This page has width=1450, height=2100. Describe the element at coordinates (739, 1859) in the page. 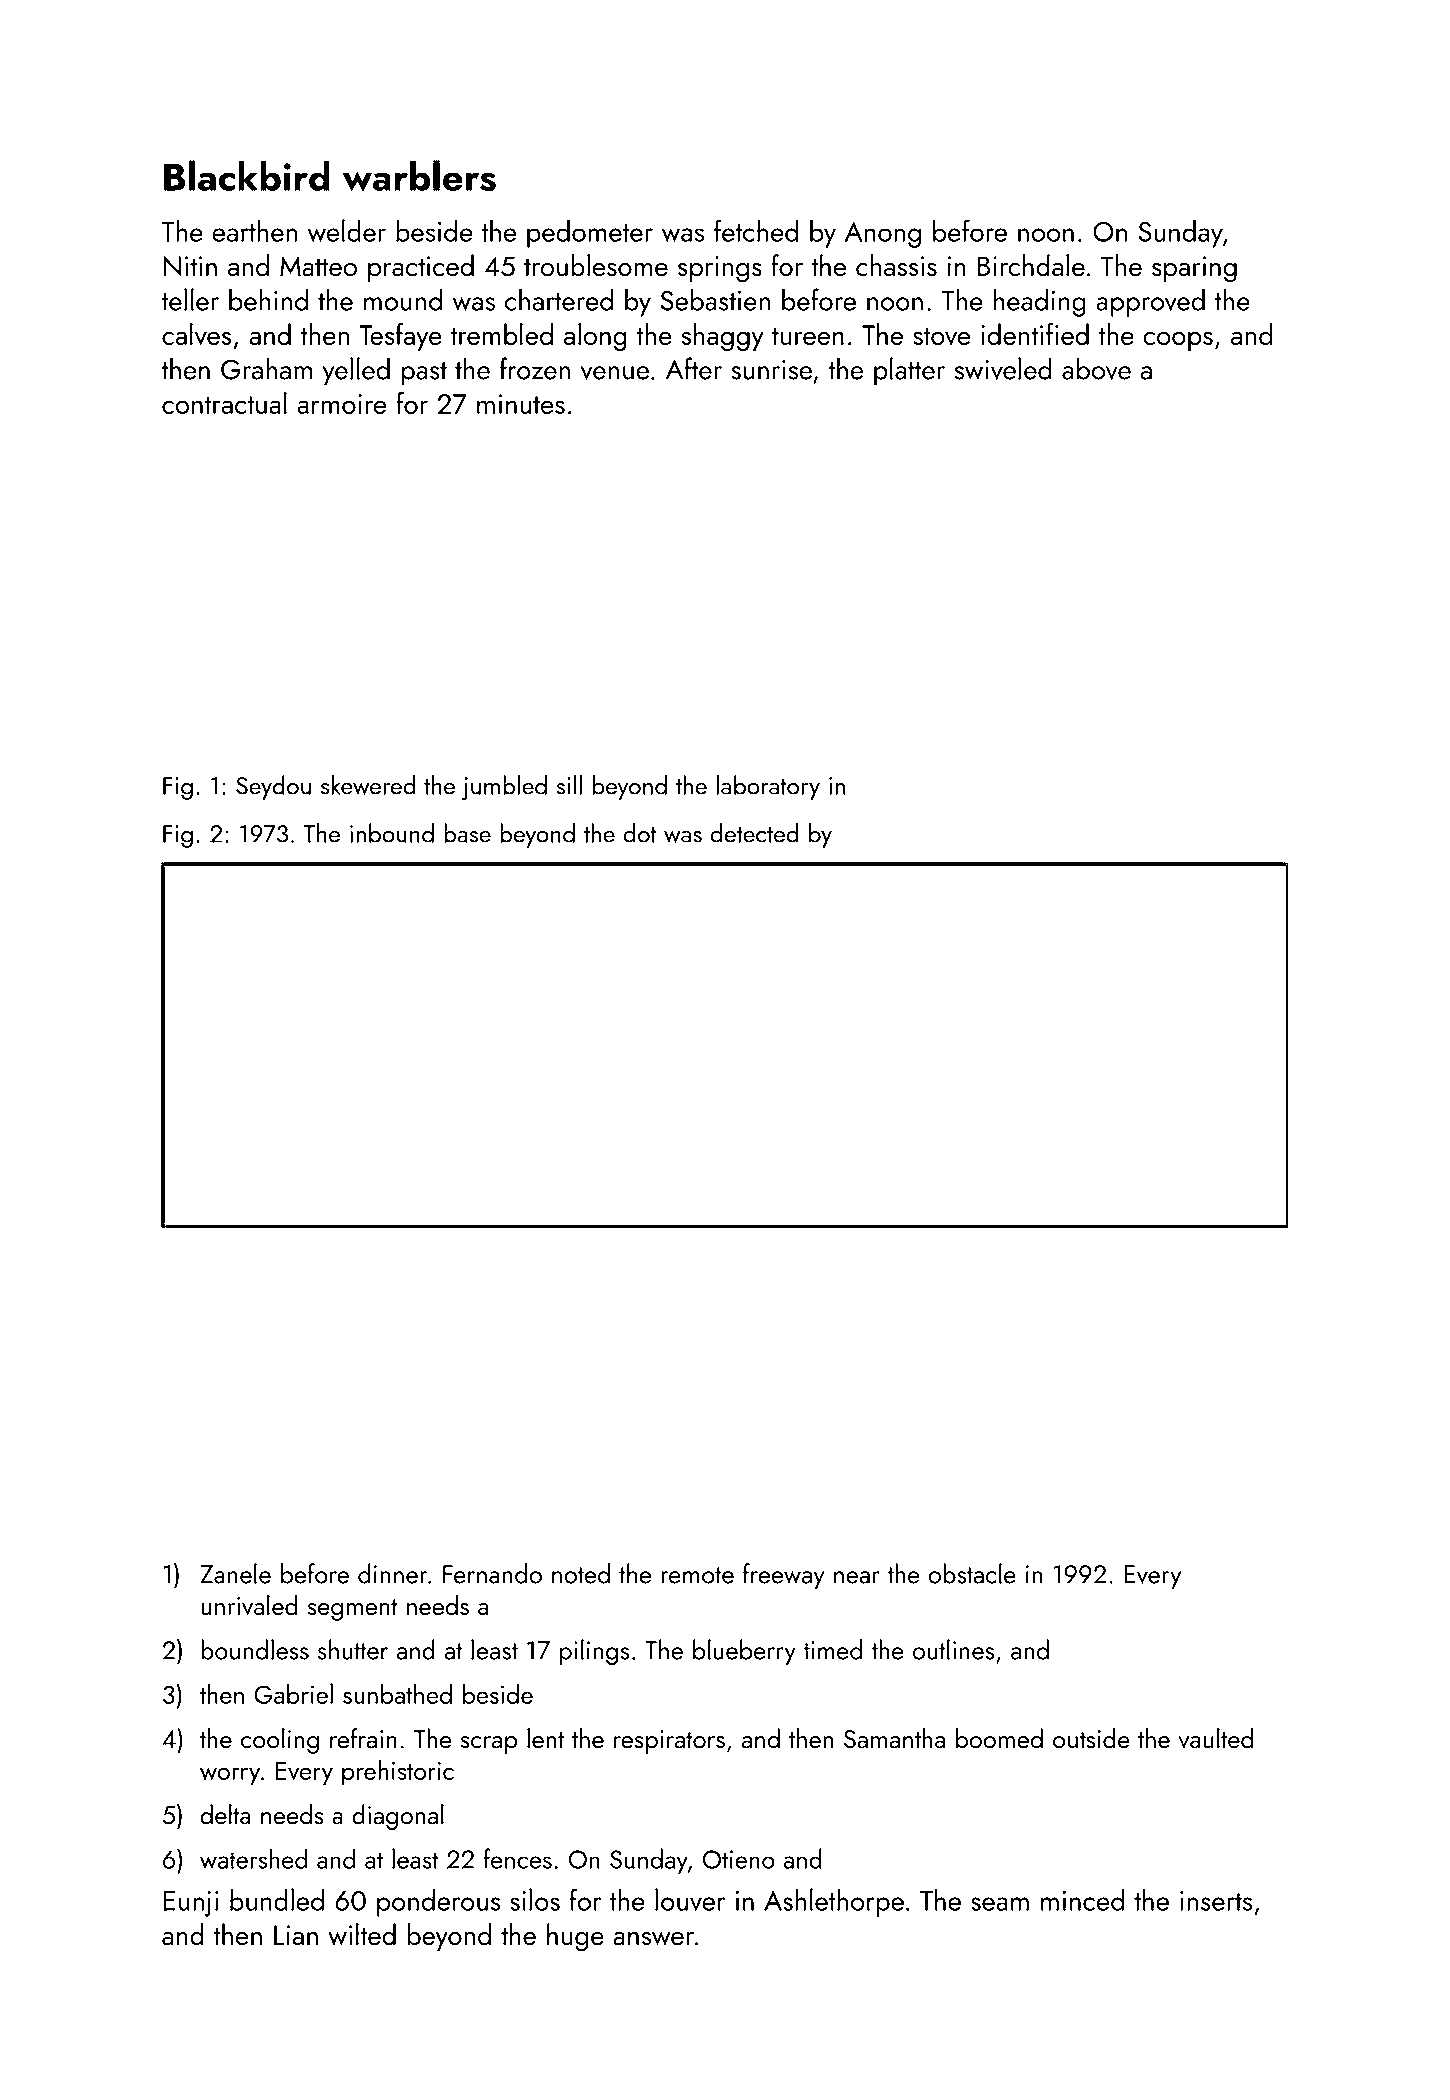

I see `Otieno` at that location.
